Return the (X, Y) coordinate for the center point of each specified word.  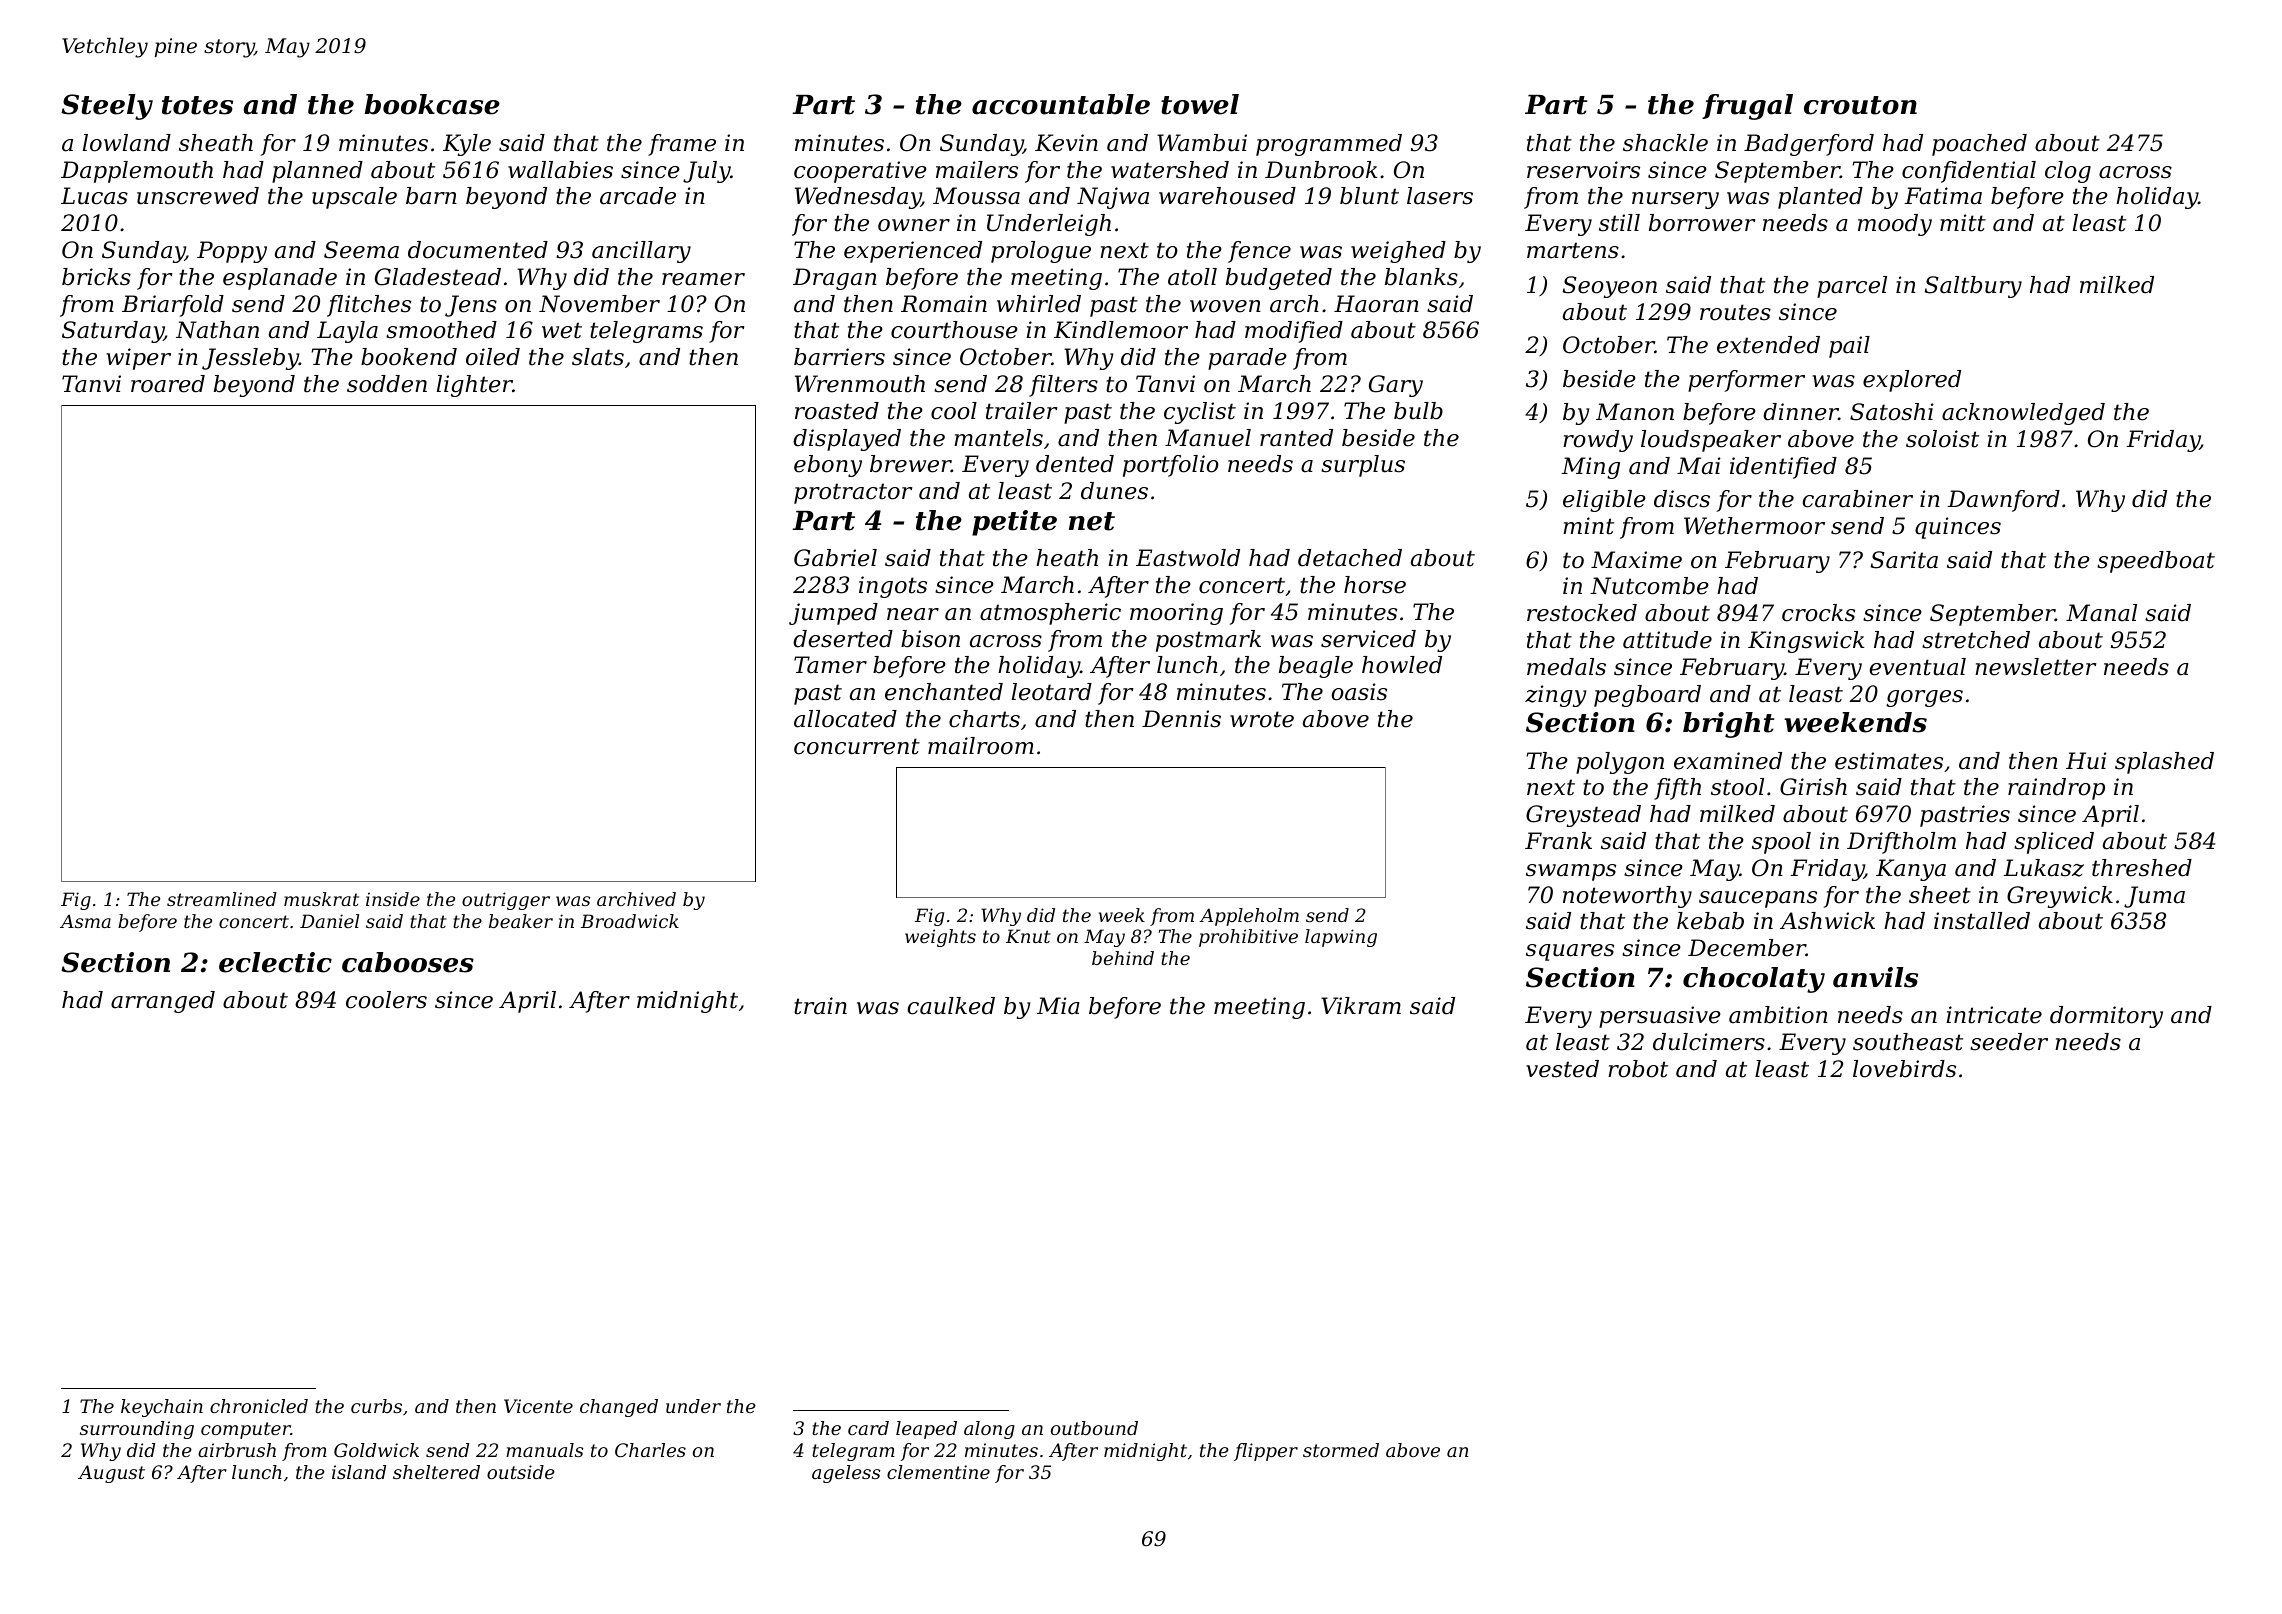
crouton (1860, 105)
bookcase (432, 104)
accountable (1061, 104)
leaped (926, 1430)
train (820, 1006)
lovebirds (1904, 1069)
